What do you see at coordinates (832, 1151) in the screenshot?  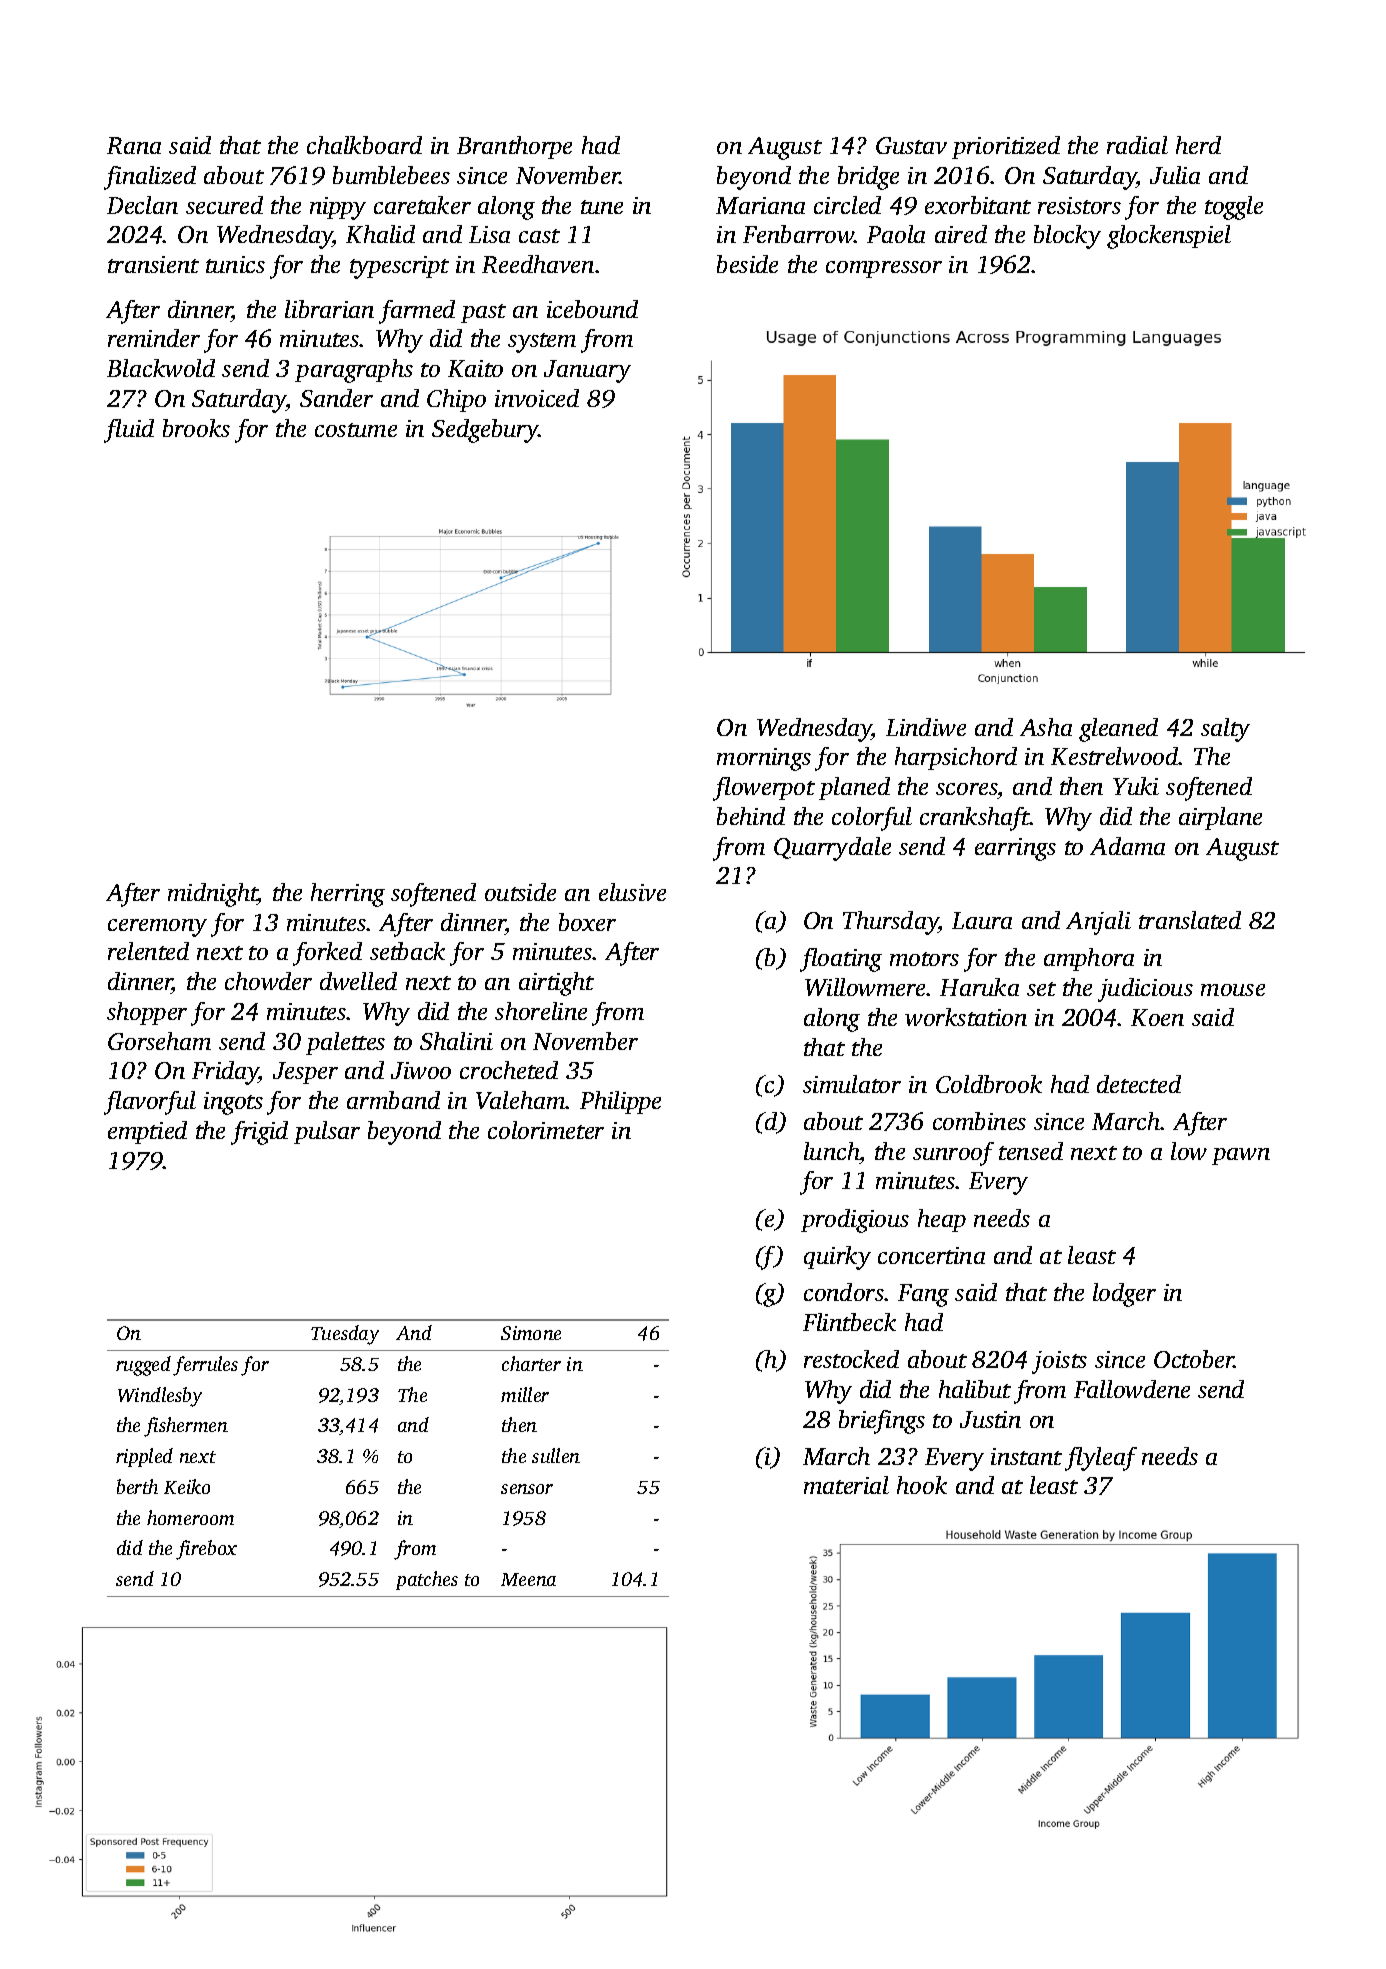 I see `lunch` at bounding box center [832, 1151].
